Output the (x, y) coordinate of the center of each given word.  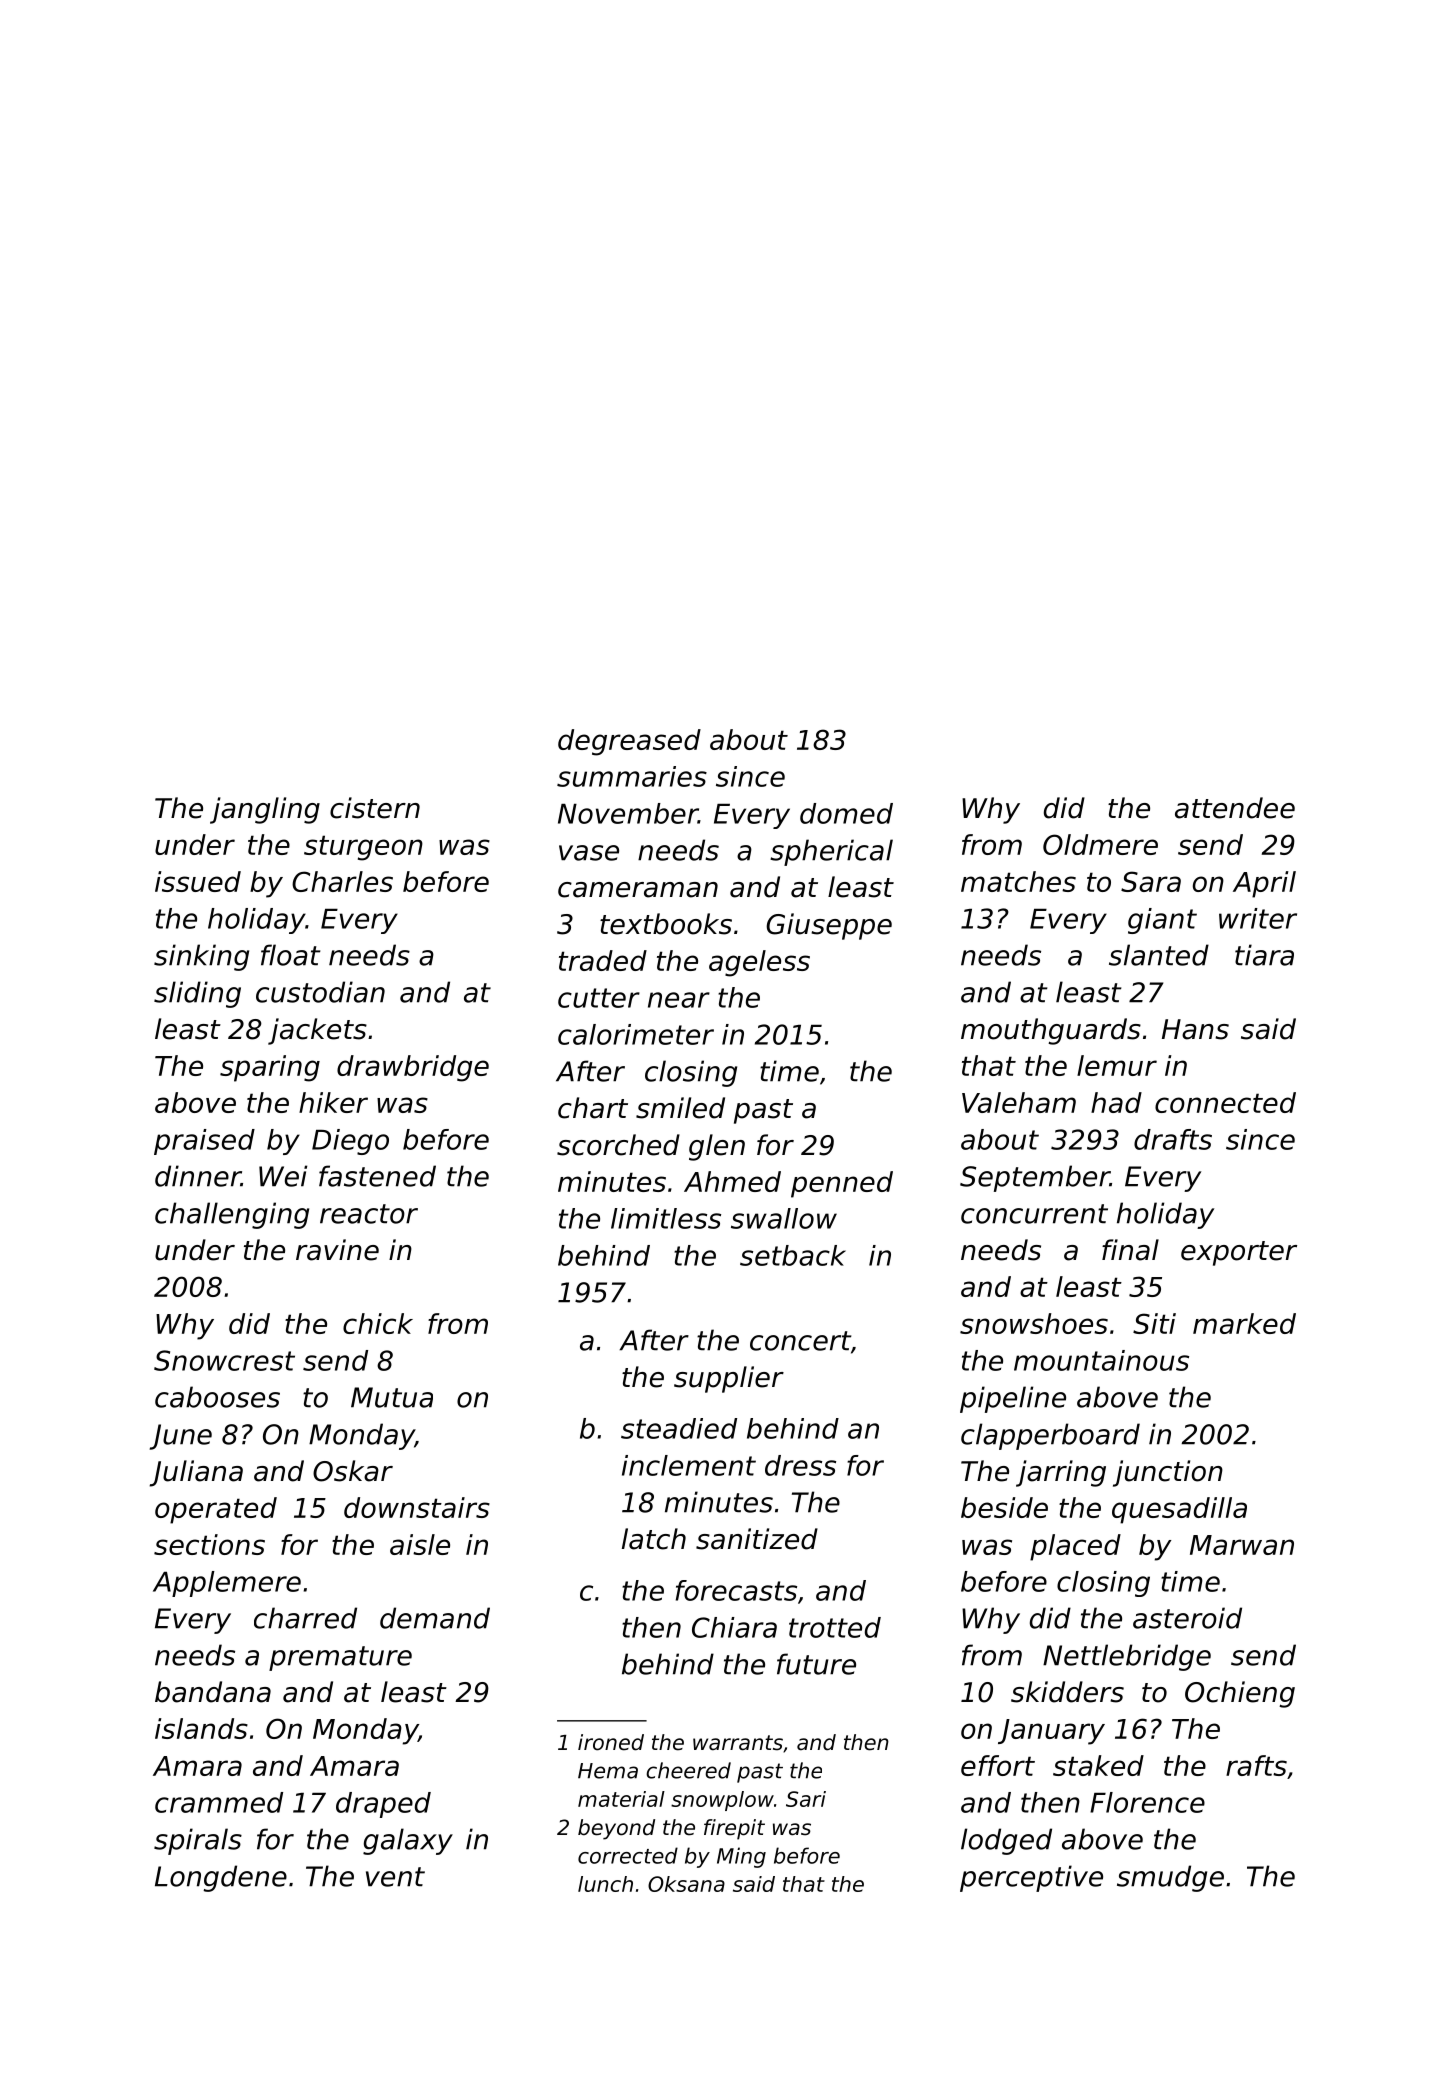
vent (395, 1877)
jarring (1061, 1473)
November (628, 813)
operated (216, 1510)
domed (846, 813)
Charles (342, 881)
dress (800, 1465)
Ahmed (732, 1181)
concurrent (1034, 1214)
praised (204, 1142)
